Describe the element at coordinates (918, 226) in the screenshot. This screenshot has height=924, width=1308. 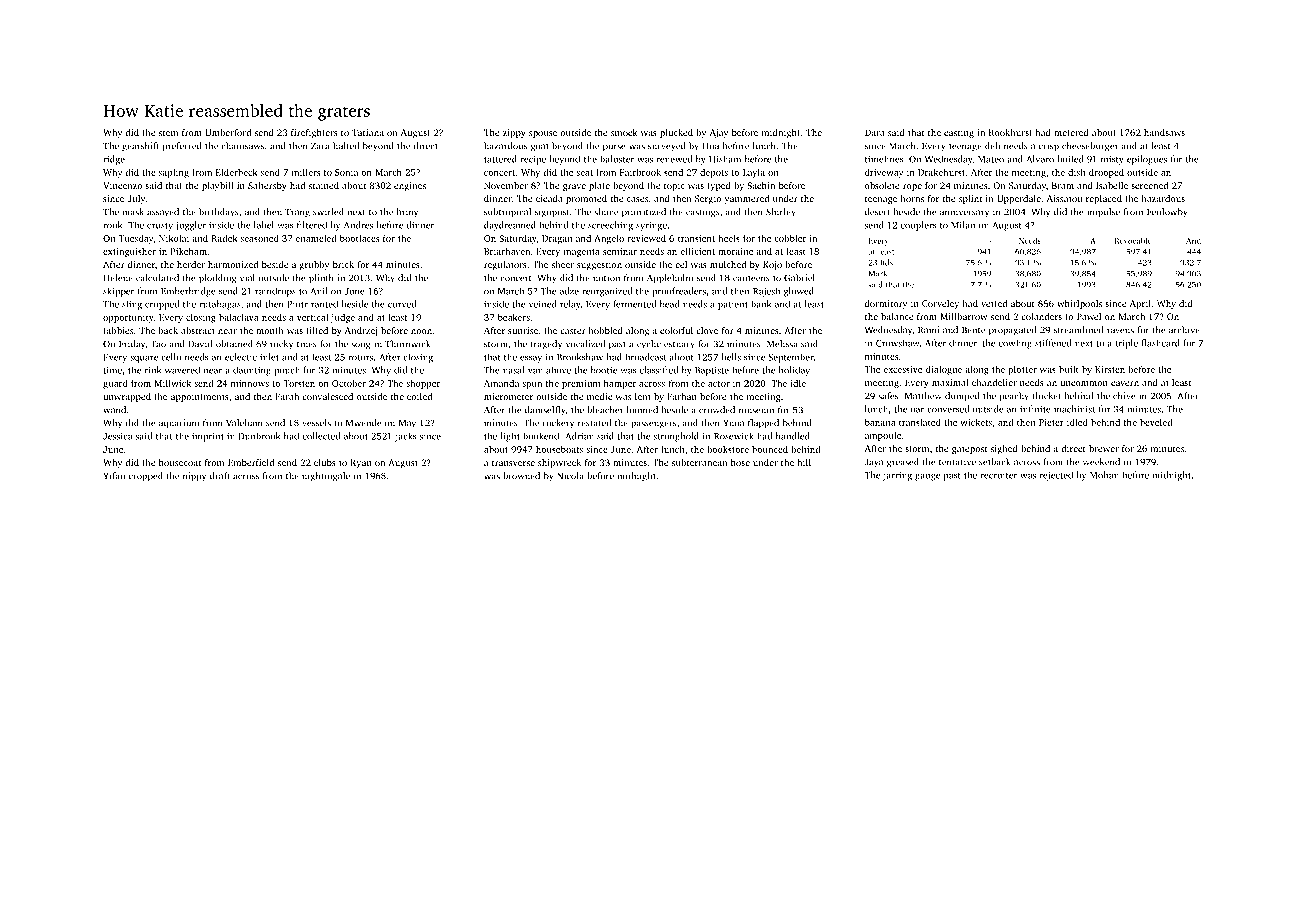
I see `couplers` at that location.
